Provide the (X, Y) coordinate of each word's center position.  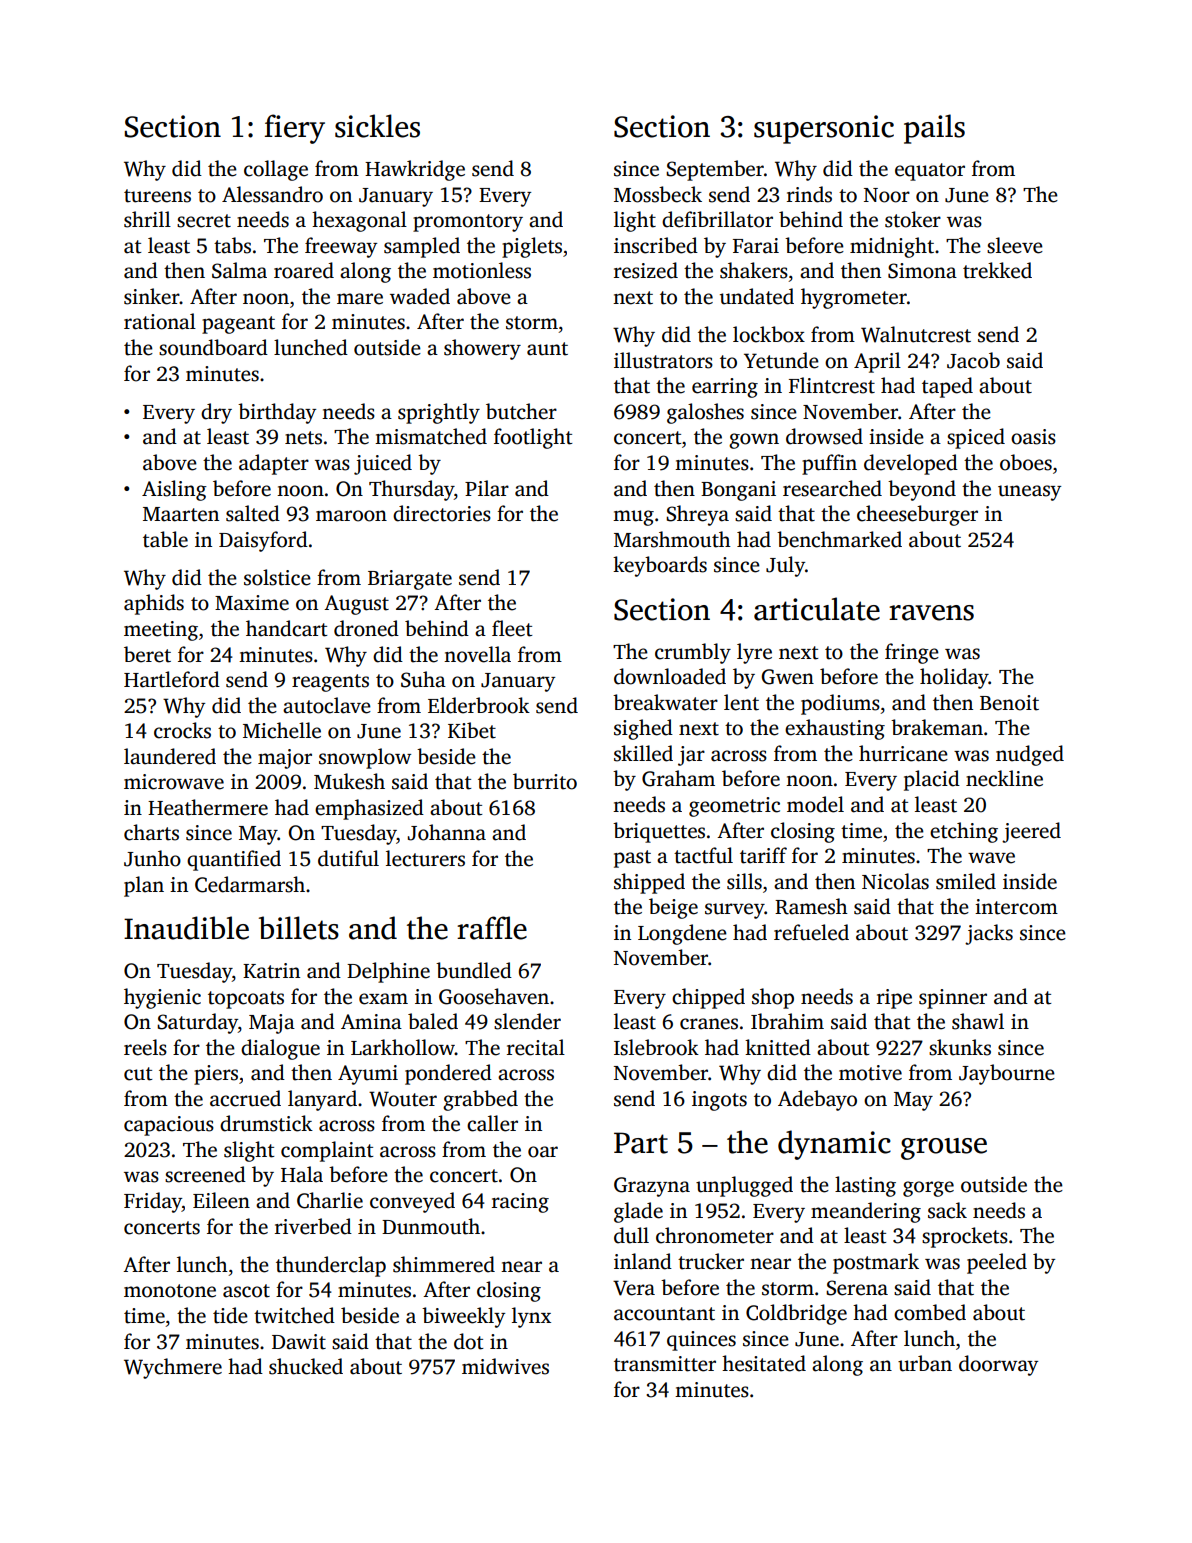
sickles (377, 126)
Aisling (174, 490)
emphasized (369, 809)
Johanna (447, 832)
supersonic (824, 129)
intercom (1016, 907)
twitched (294, 1315)
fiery (295, 129)
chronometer (715, 1235)
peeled (997, 1263)
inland (643, 1261)
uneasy (1029, 493)
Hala (302, 1174)
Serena (857, 1288)
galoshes (705, 413)
